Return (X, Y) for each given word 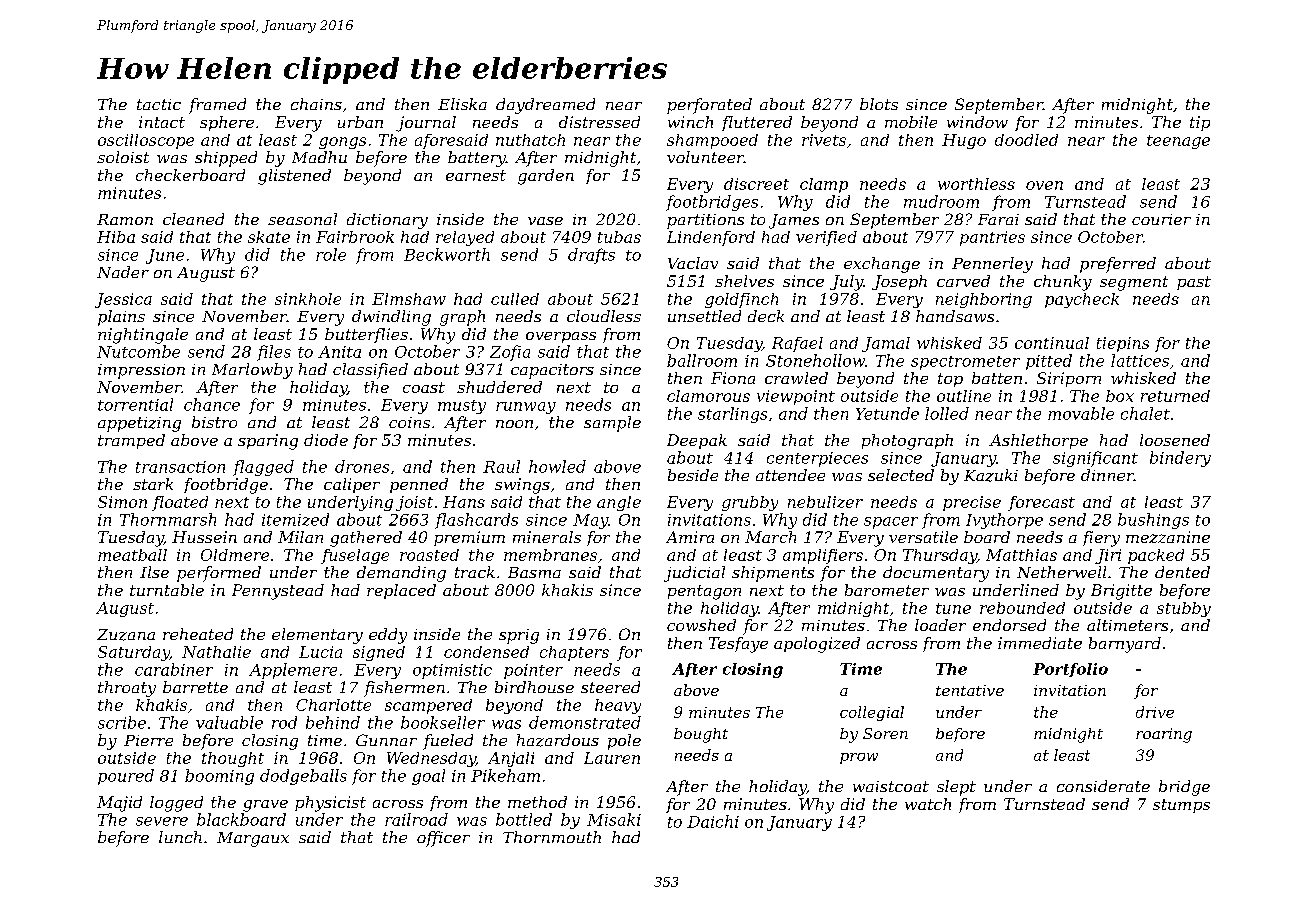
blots (879, 104)
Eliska (462, 104)
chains (316, 104)
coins (409, 422)
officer (443, 839)
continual (1052, 343)
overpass (561, 337)
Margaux (253, 839)
